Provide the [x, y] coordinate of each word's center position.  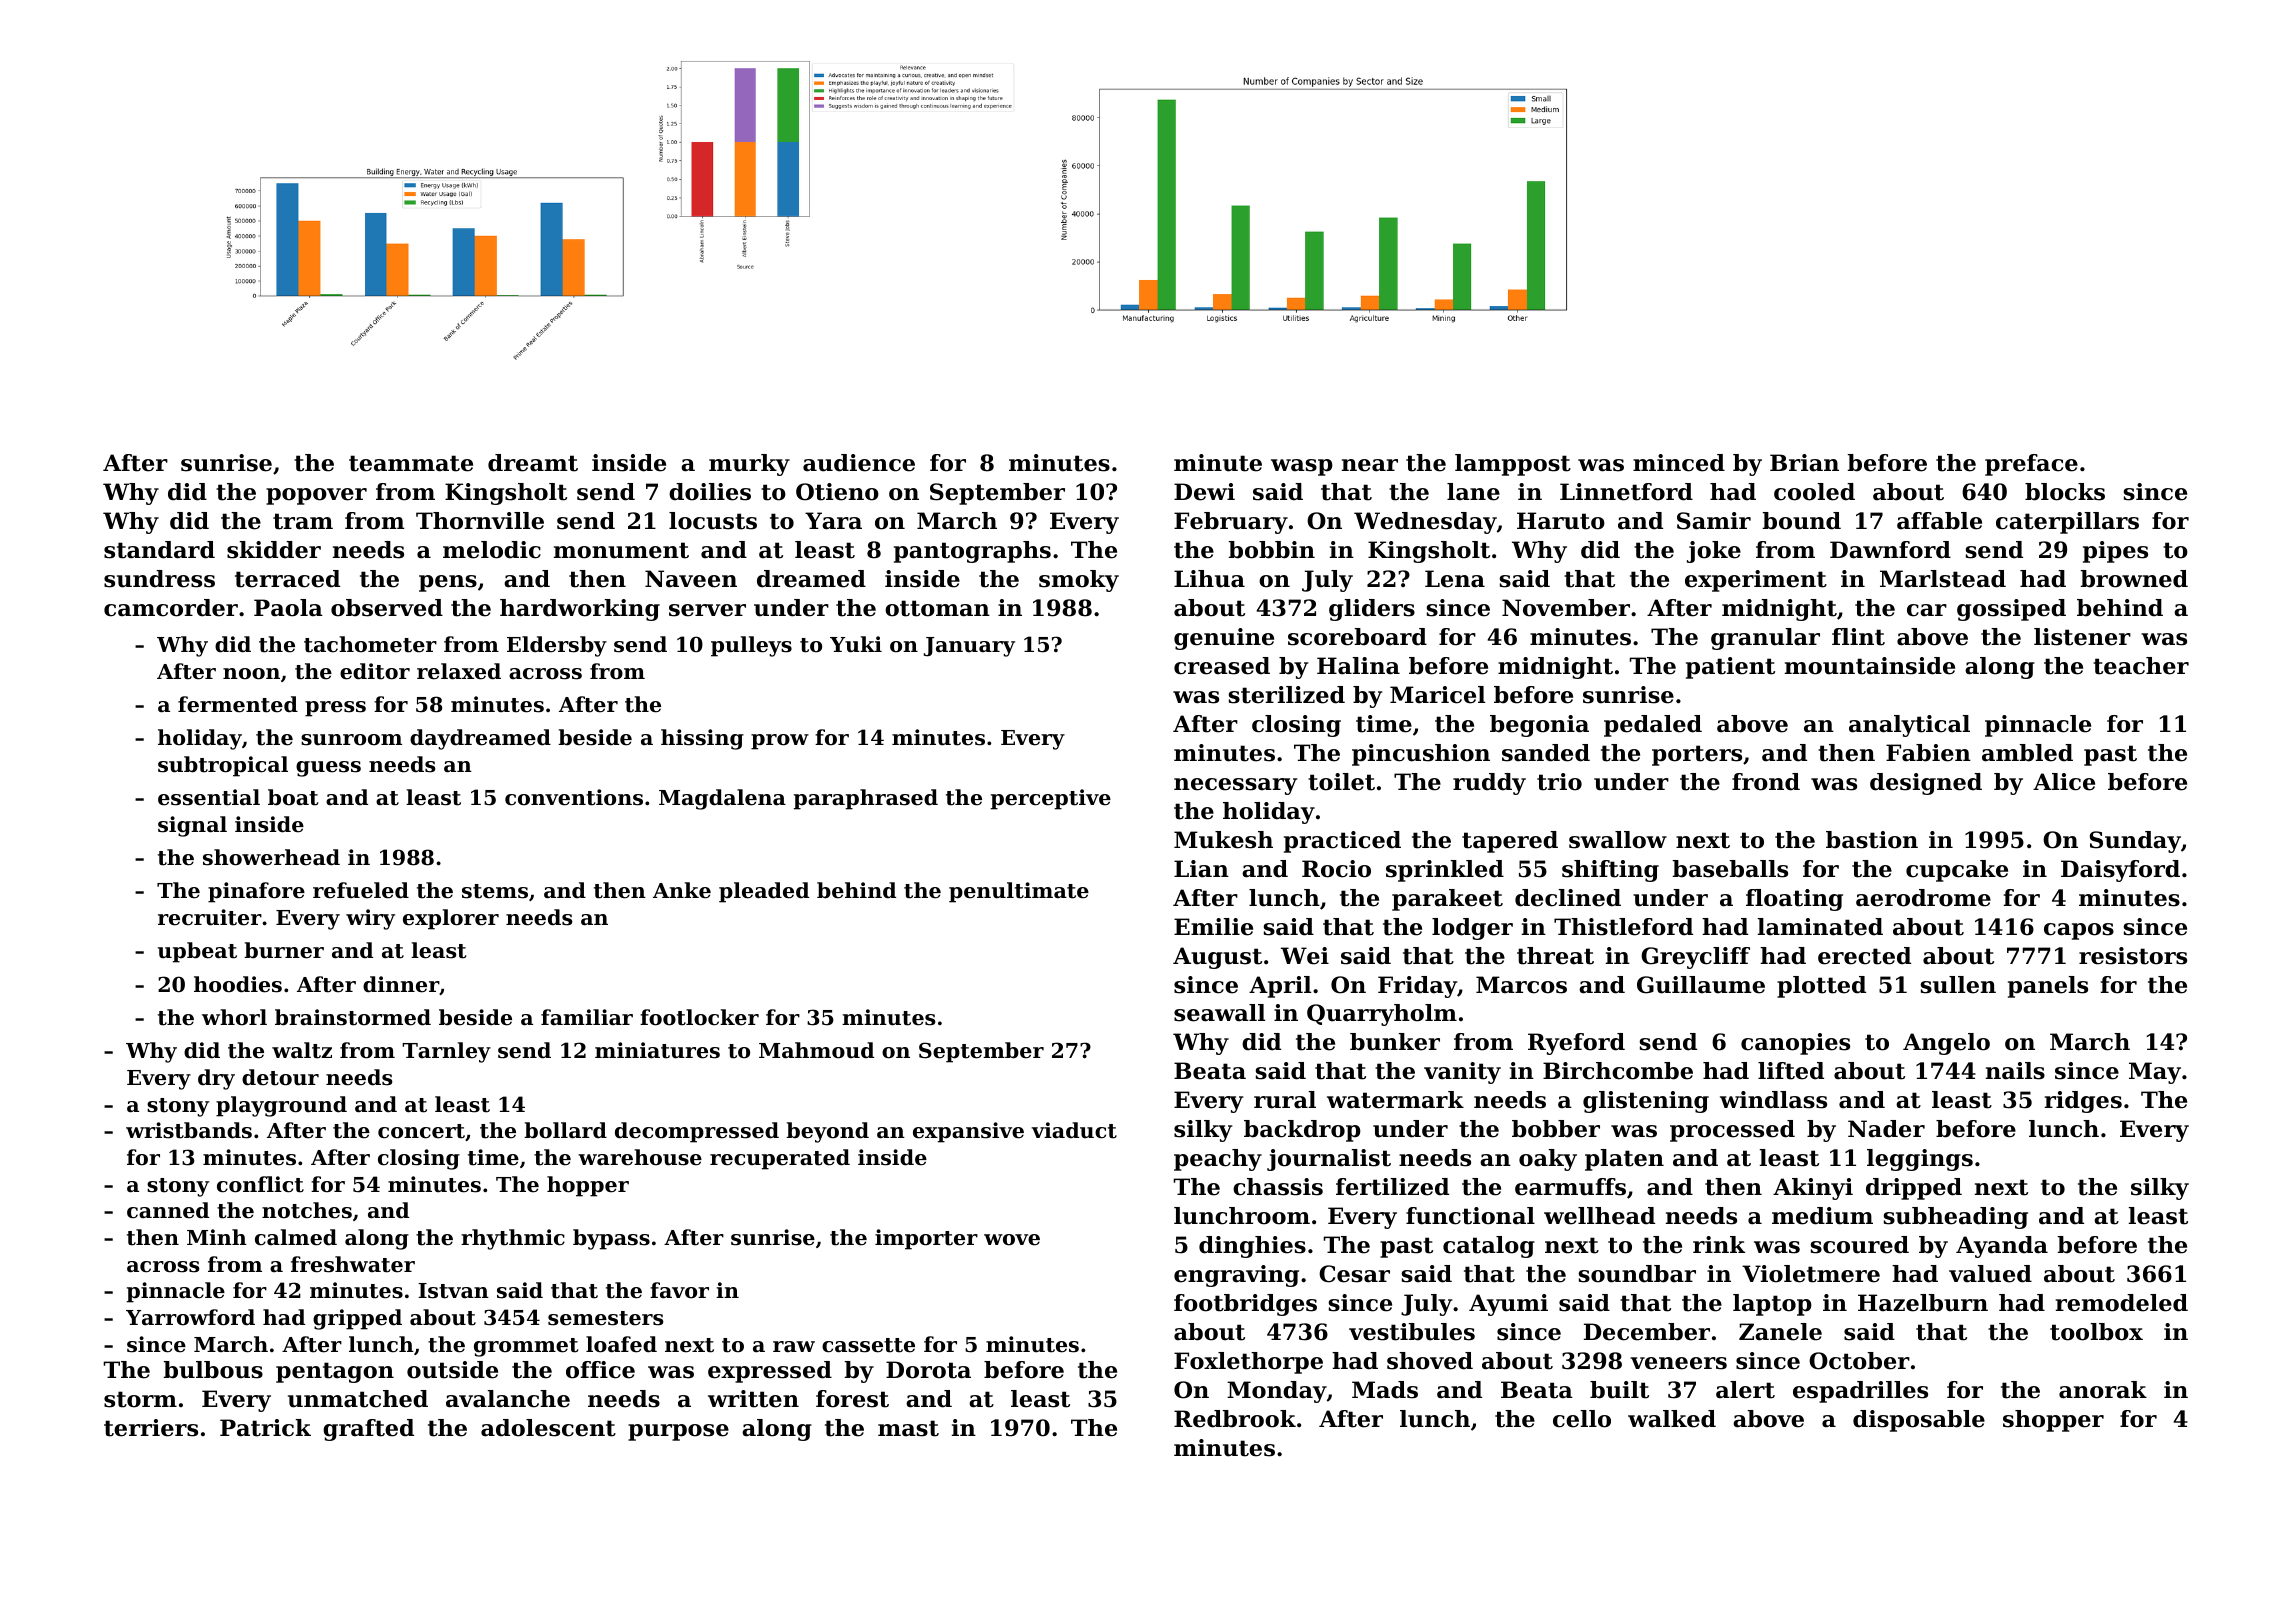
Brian [1804, 463]
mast [908, 1428]
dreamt [533, 463]
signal [192, 826]
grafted [368, 1430]
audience [859, 463]
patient [1730, 668]
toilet [1341, 782]
